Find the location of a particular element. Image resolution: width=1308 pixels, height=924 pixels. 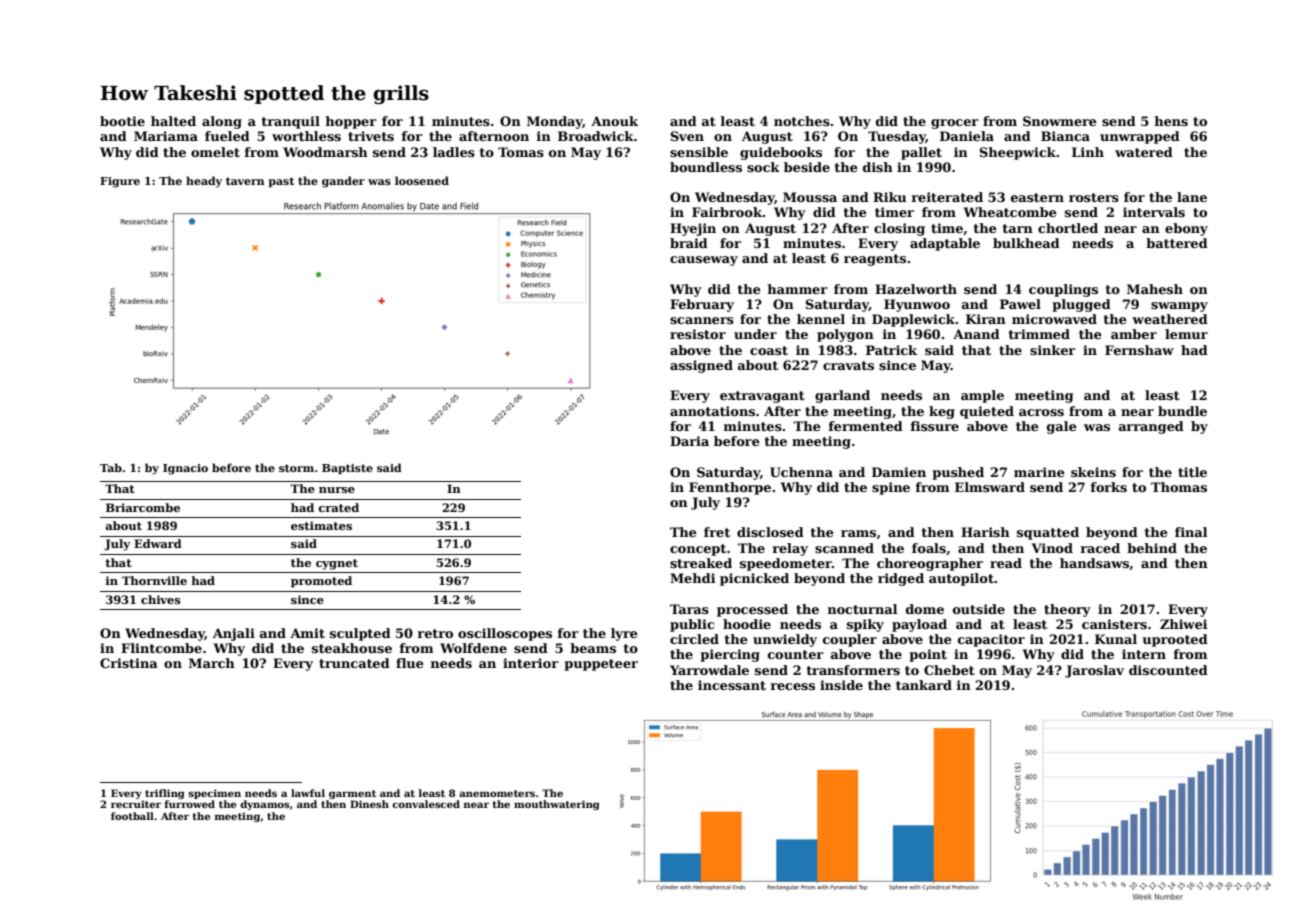

sinker is located at coordinates (1053, 350).
